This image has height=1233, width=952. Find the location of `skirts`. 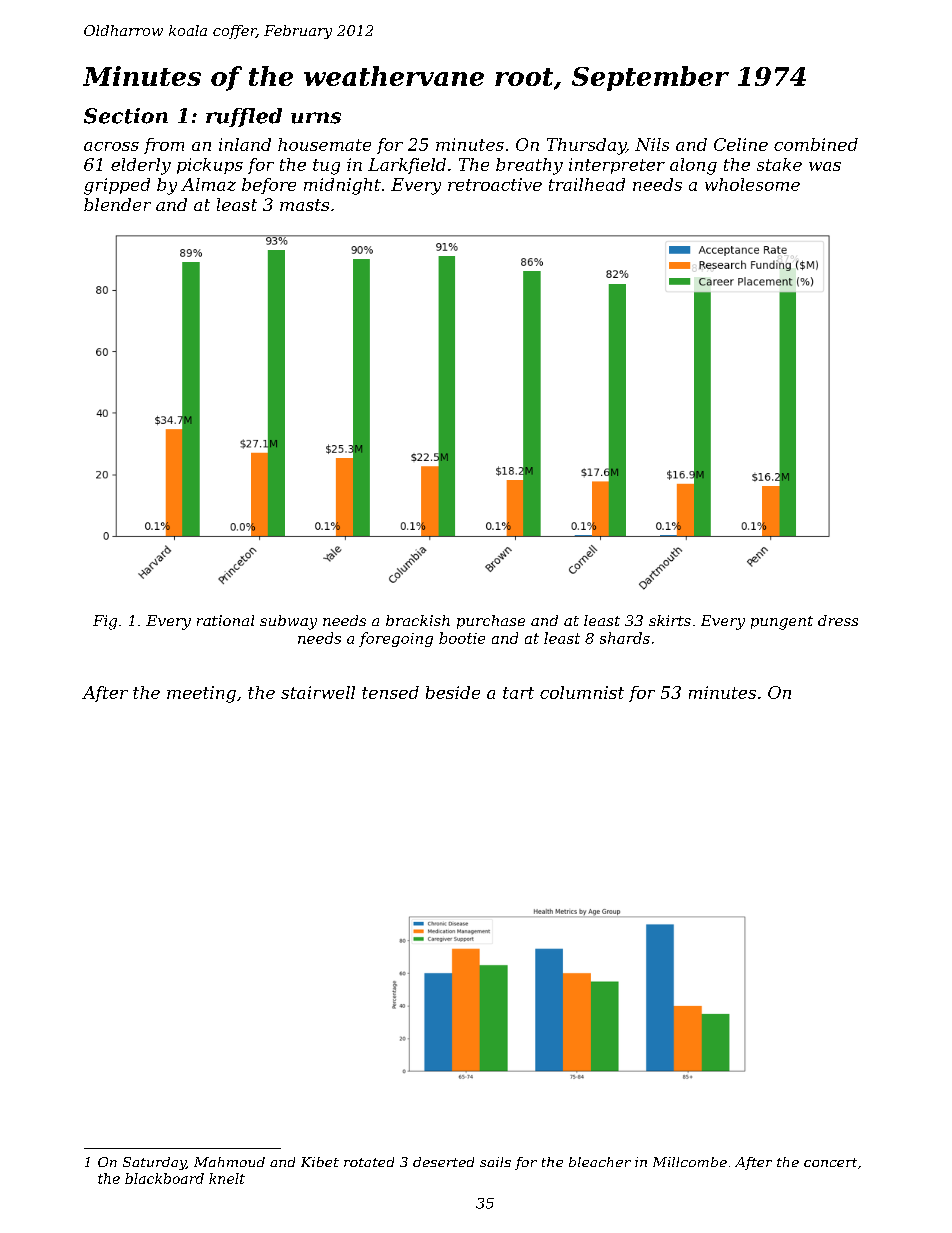

skirts is located at coordinates (670, 620).
